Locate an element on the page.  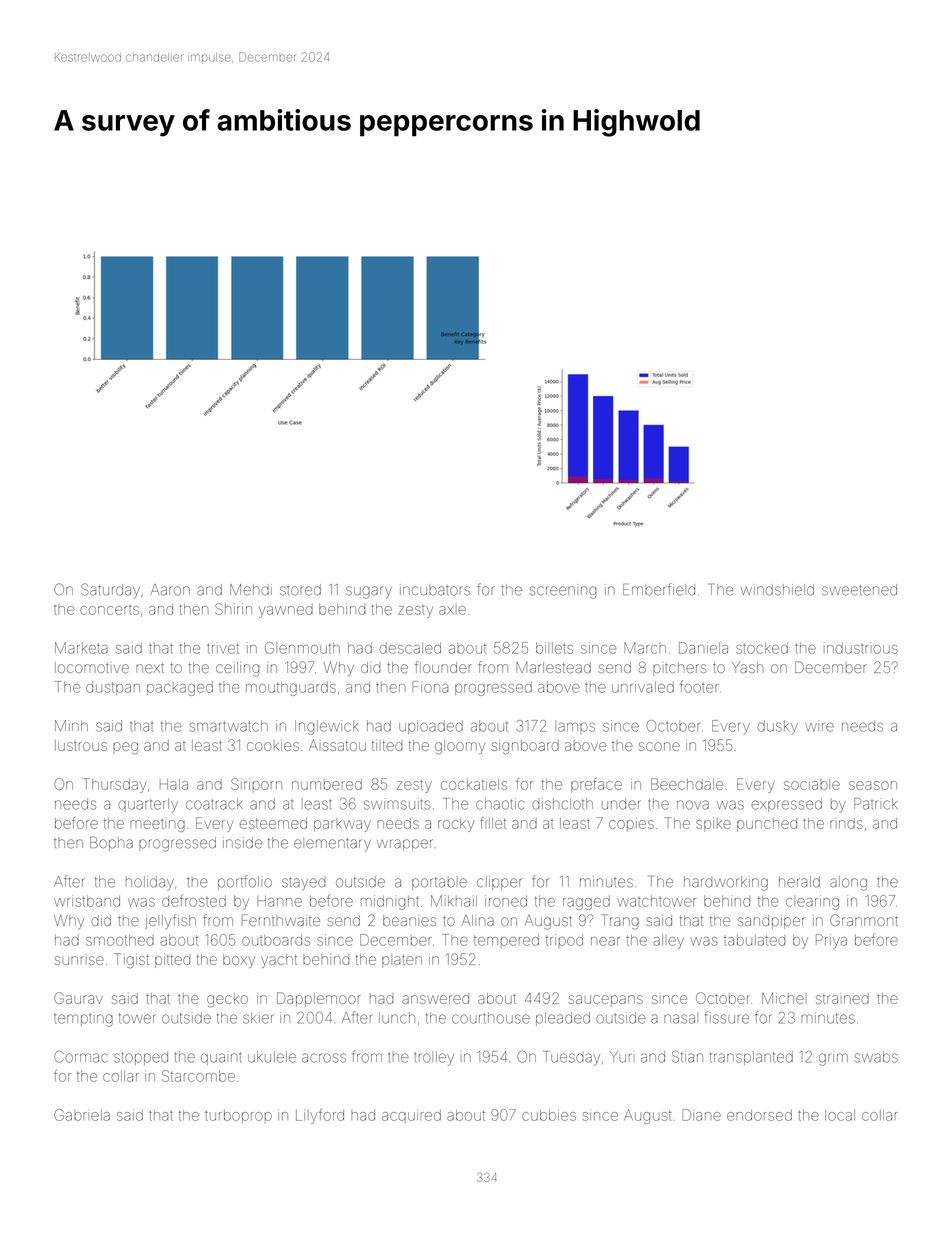
Michel is located at coordinates (784, 998).
